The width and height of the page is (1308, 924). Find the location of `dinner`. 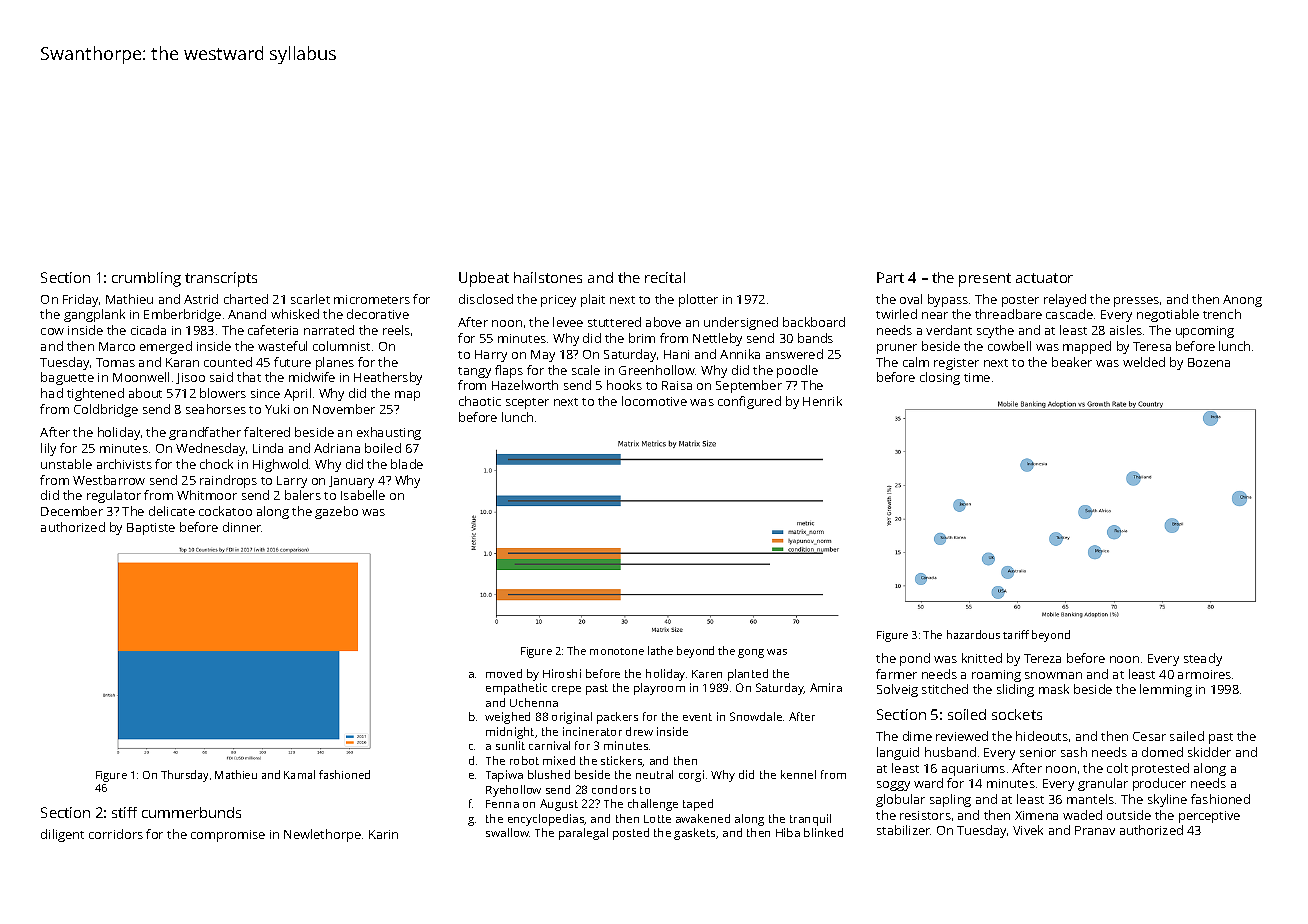

dinner is located at coordinates (242, 527).
